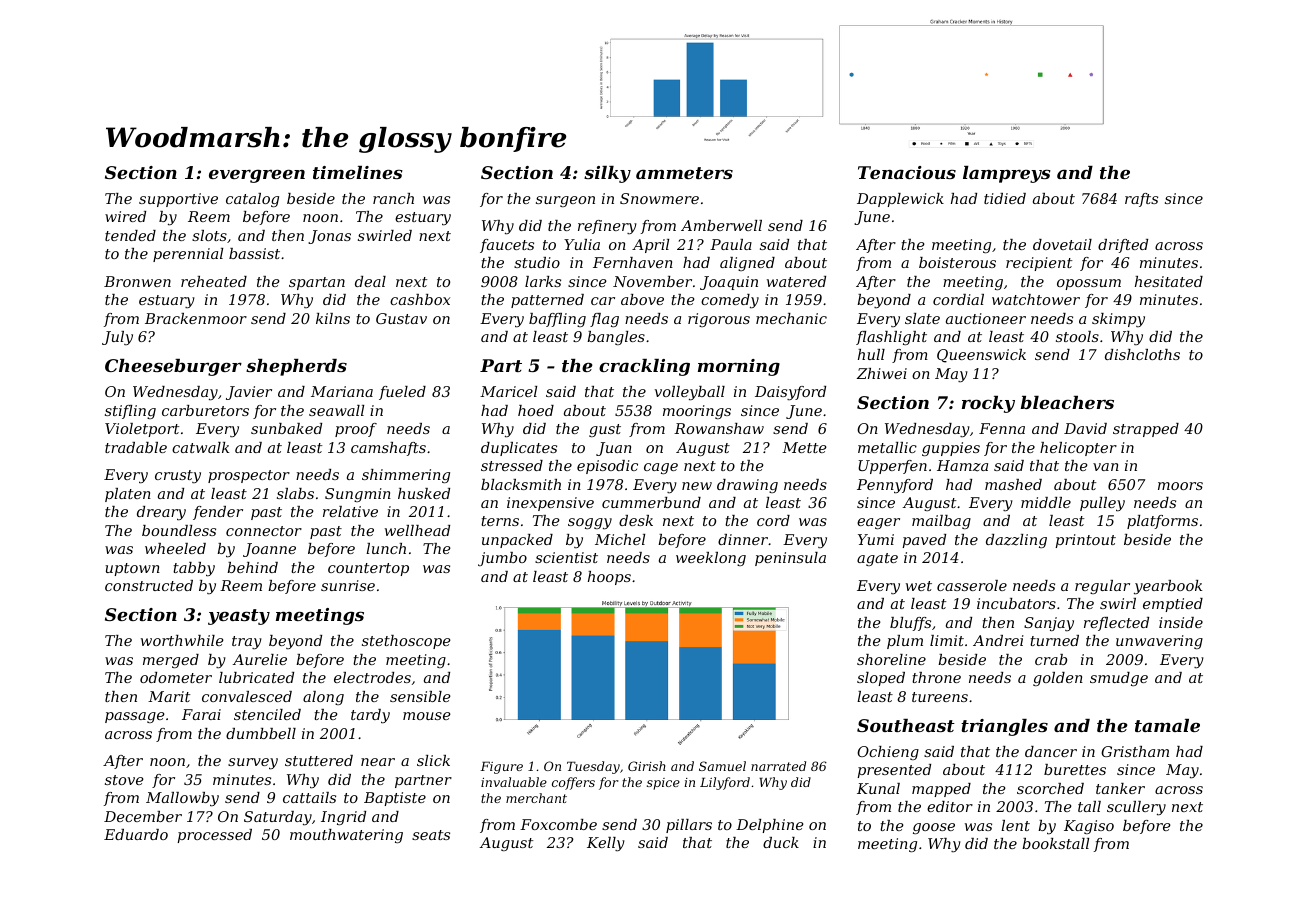  I want to click on surgeon, so click(565, 201).
